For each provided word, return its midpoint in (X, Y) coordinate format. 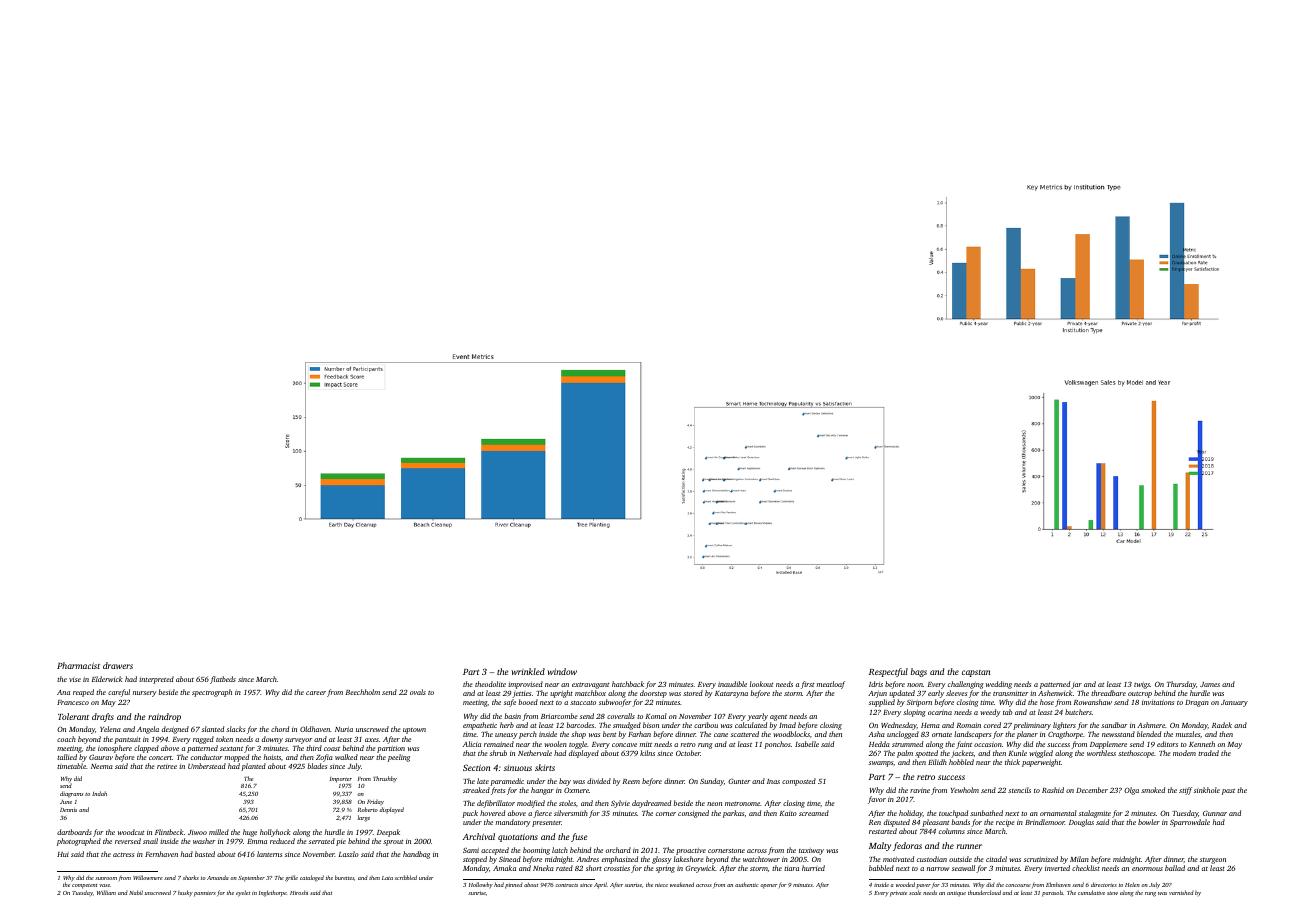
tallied (67, 757)
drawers (118, 665)
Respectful (888, 672)
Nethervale (535, 753)
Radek (1222, 725)
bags (919, 672)
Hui (63, 854)
